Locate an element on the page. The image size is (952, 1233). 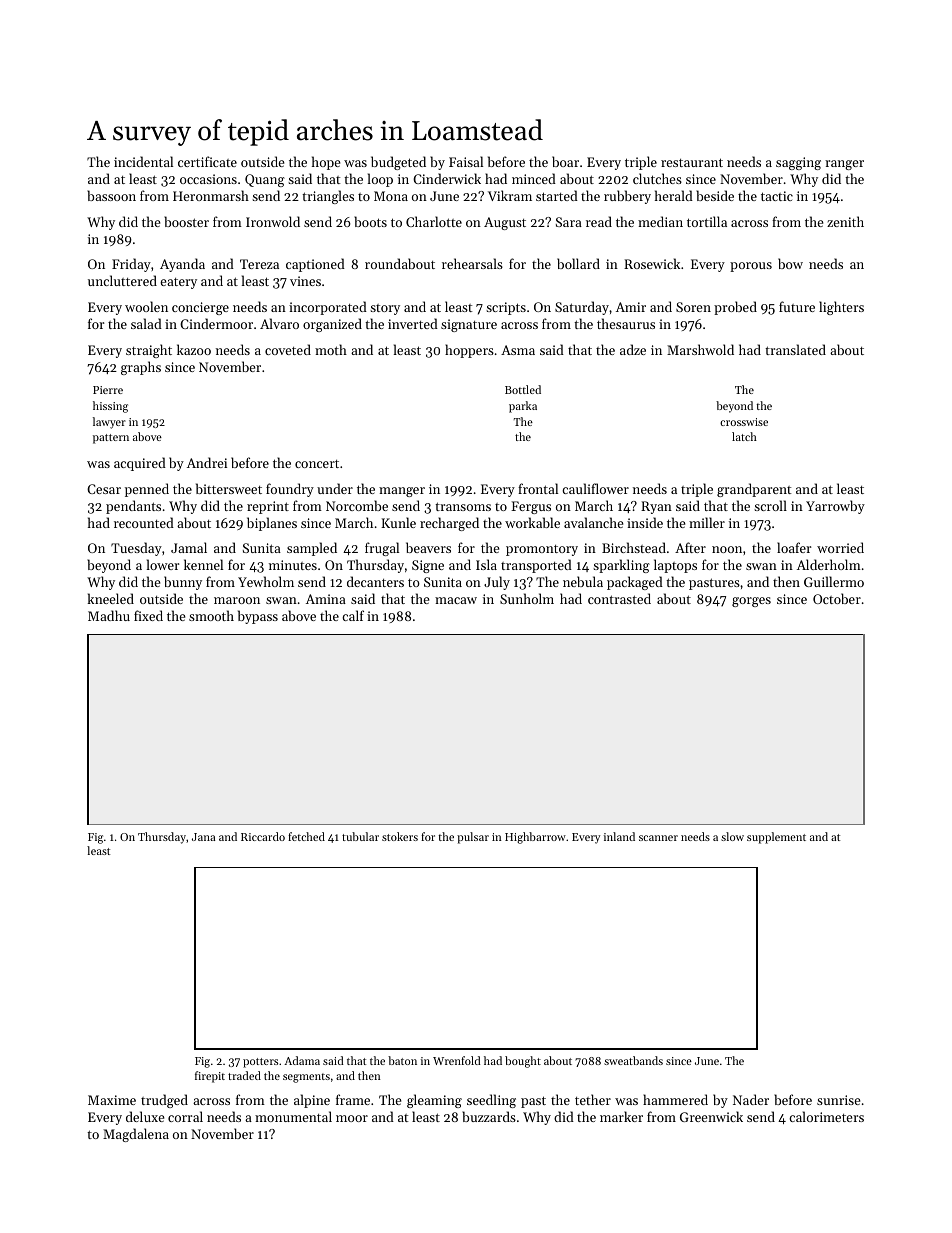
packaged is located at coordinates (635, 583).
